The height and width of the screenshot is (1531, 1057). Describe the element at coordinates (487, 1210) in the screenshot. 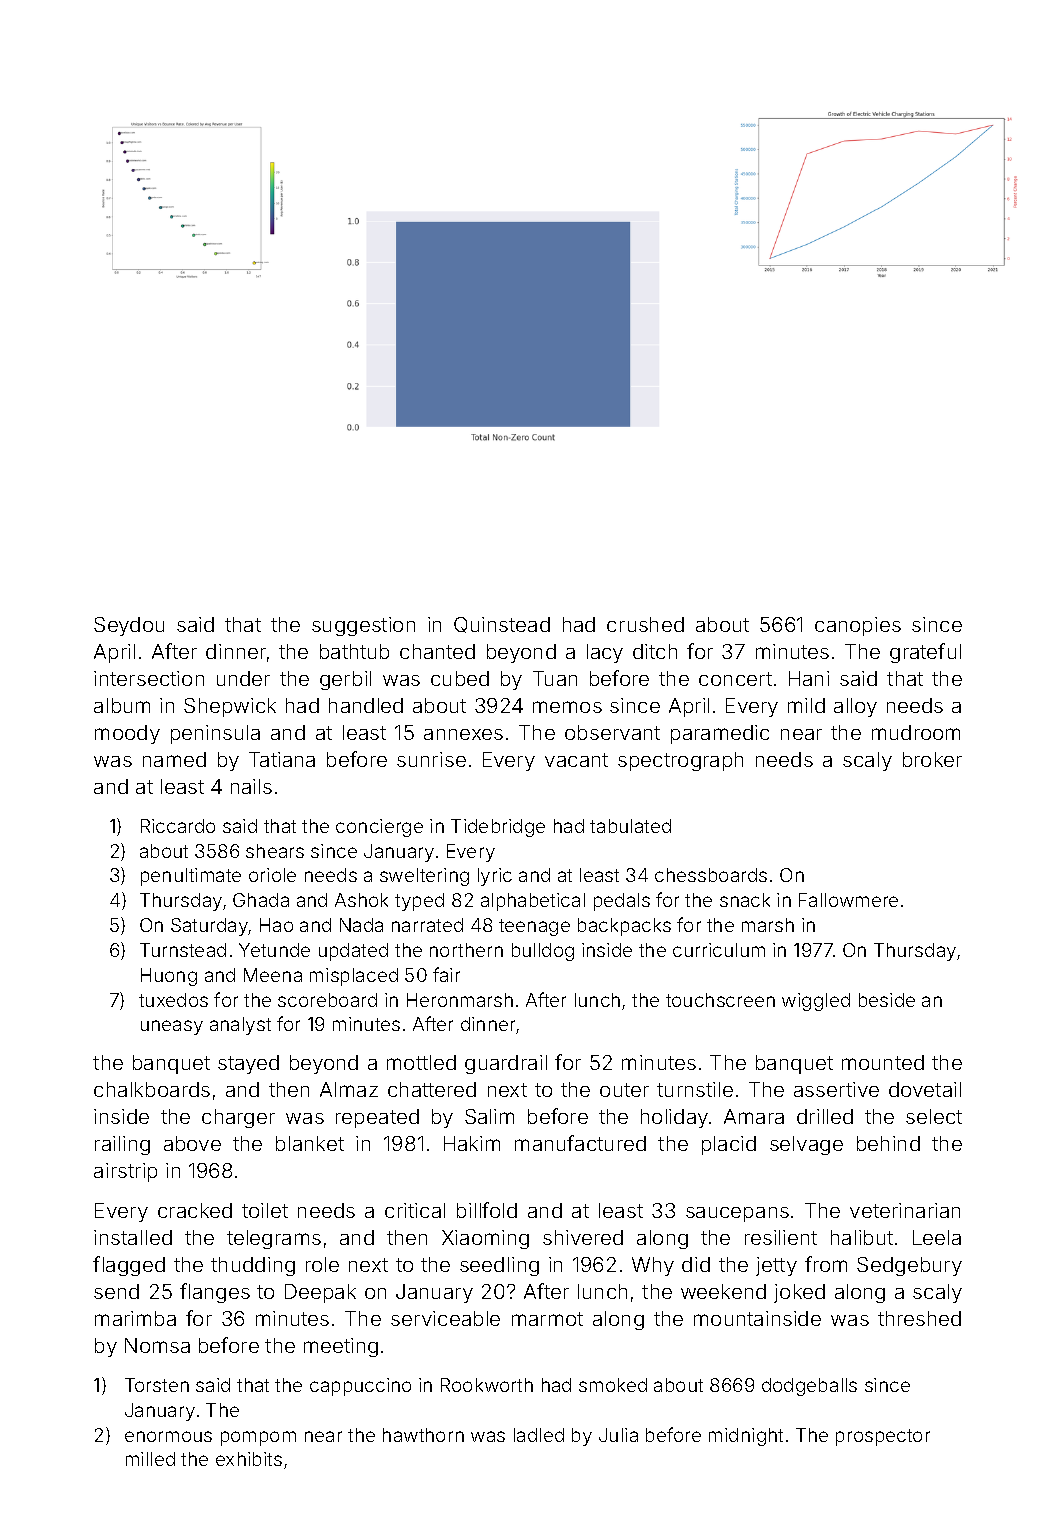

I see `billfold` at that location.
